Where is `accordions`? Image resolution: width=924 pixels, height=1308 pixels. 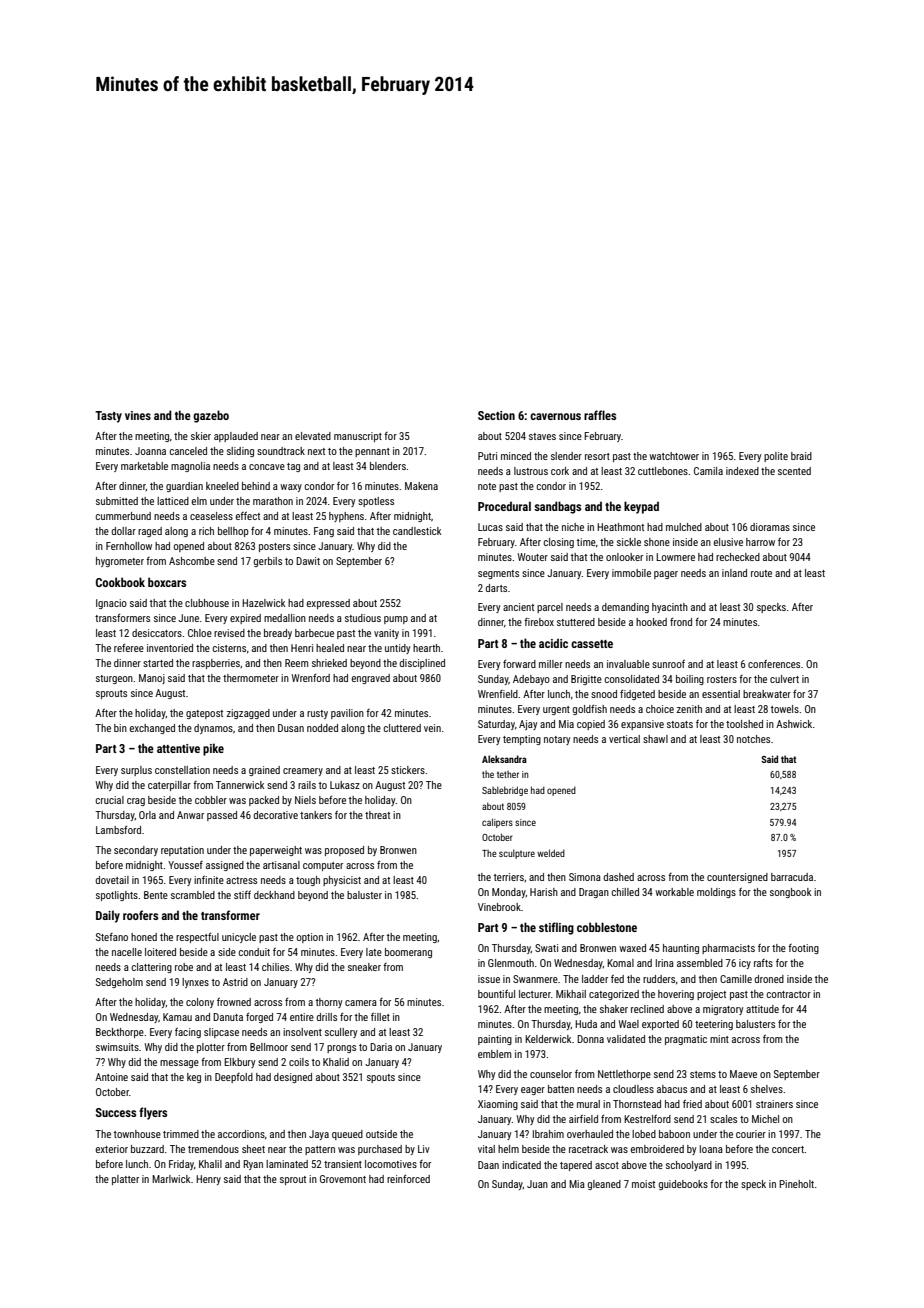 accordions is located at coordinates (241, 1134).
